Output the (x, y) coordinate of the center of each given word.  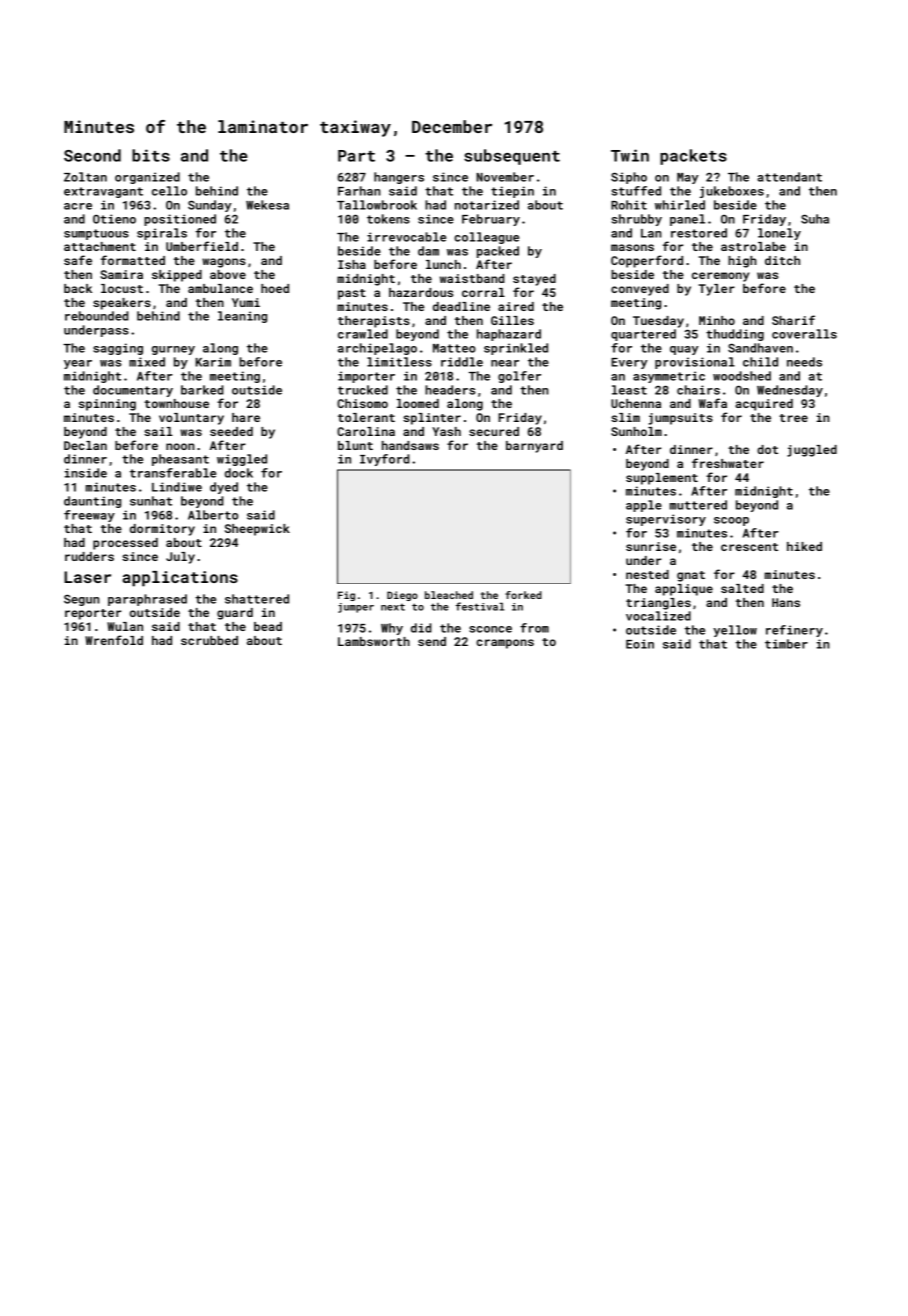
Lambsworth (374, 641)
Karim (213, 362)
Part (356, 156)
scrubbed (209, 640)
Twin (630, 155)
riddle (462, 362)
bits (151, 155)
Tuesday (658, 322)
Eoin (640, 644)
